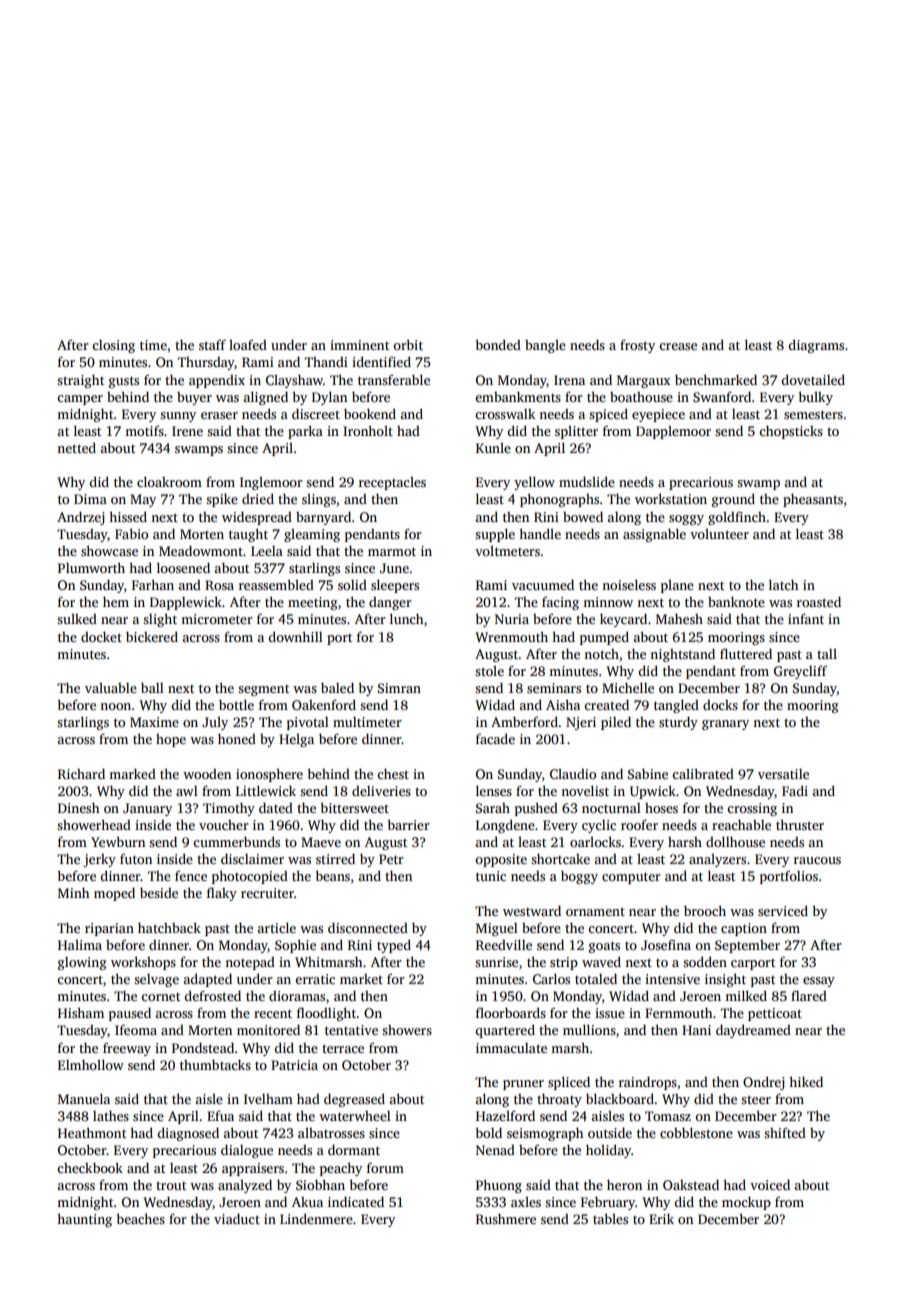 This screenshot has width=908, height=1316. I want to click on banknote, so click(736, 601).
